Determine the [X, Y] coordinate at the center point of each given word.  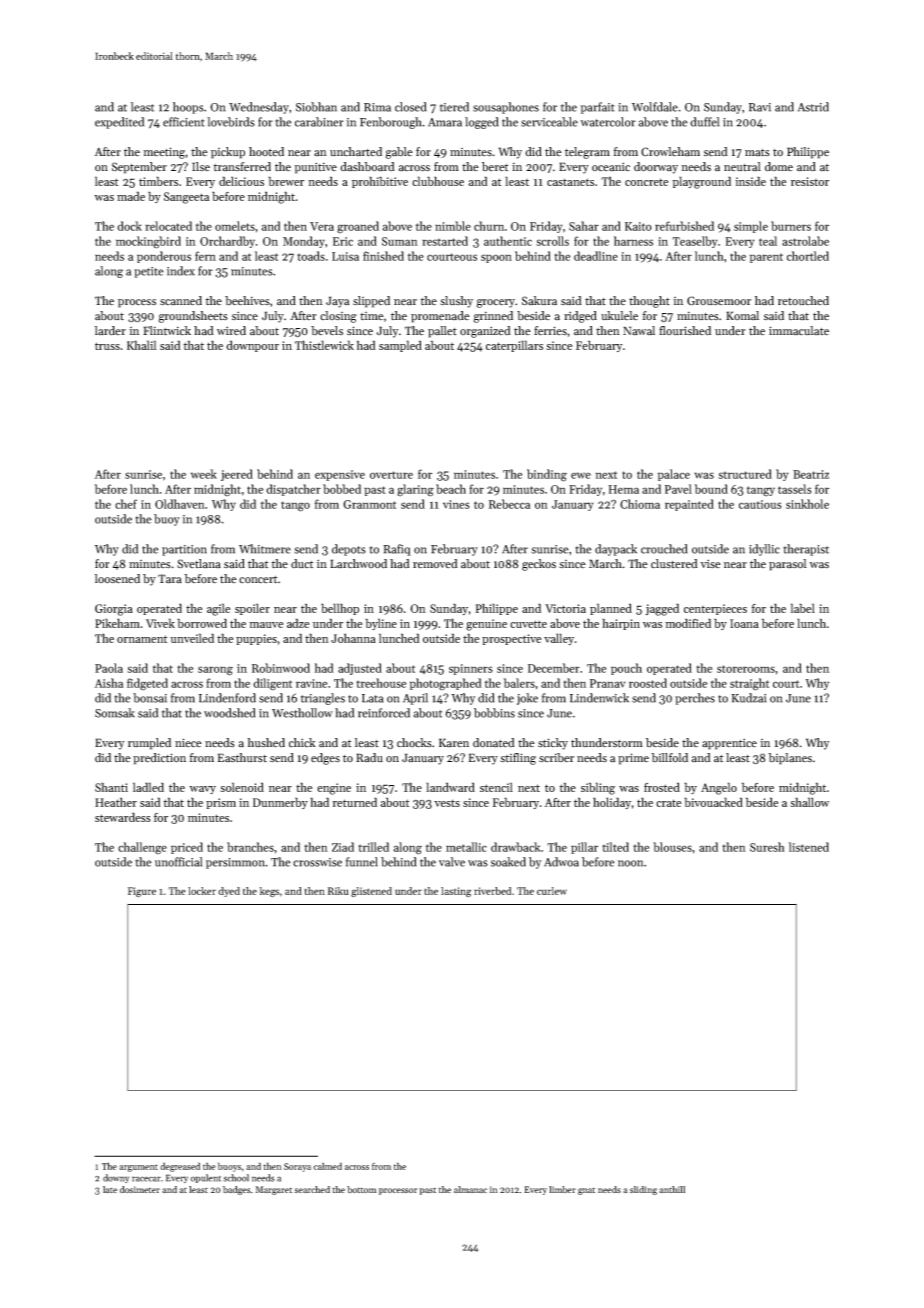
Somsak [115, 713]
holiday [612, 803]
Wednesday [259, 108]
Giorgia [114, 610]
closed [410, 107]
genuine [486, 625]
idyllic [764, 550]
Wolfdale [655, 107]
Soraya [297, 1167]
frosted [662, 787]
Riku [338, 891]
